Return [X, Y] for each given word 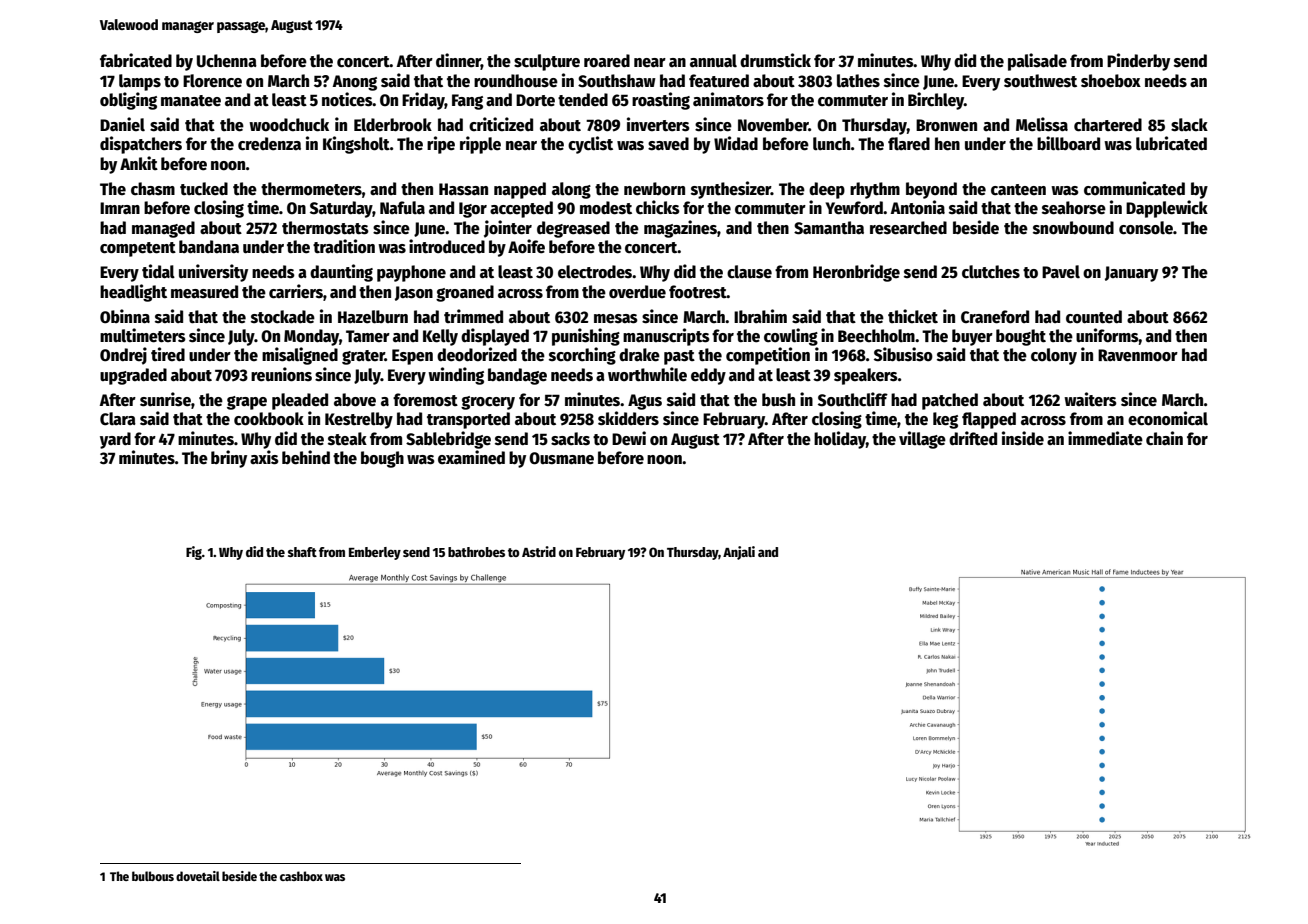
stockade [283, 317]
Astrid [539, 551]
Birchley [936, 101]
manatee [191, 101]
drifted [973, 438]
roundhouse [516, 81]
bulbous [153, 876]
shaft [302, 552]
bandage [517, 376]
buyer [972, 337]
